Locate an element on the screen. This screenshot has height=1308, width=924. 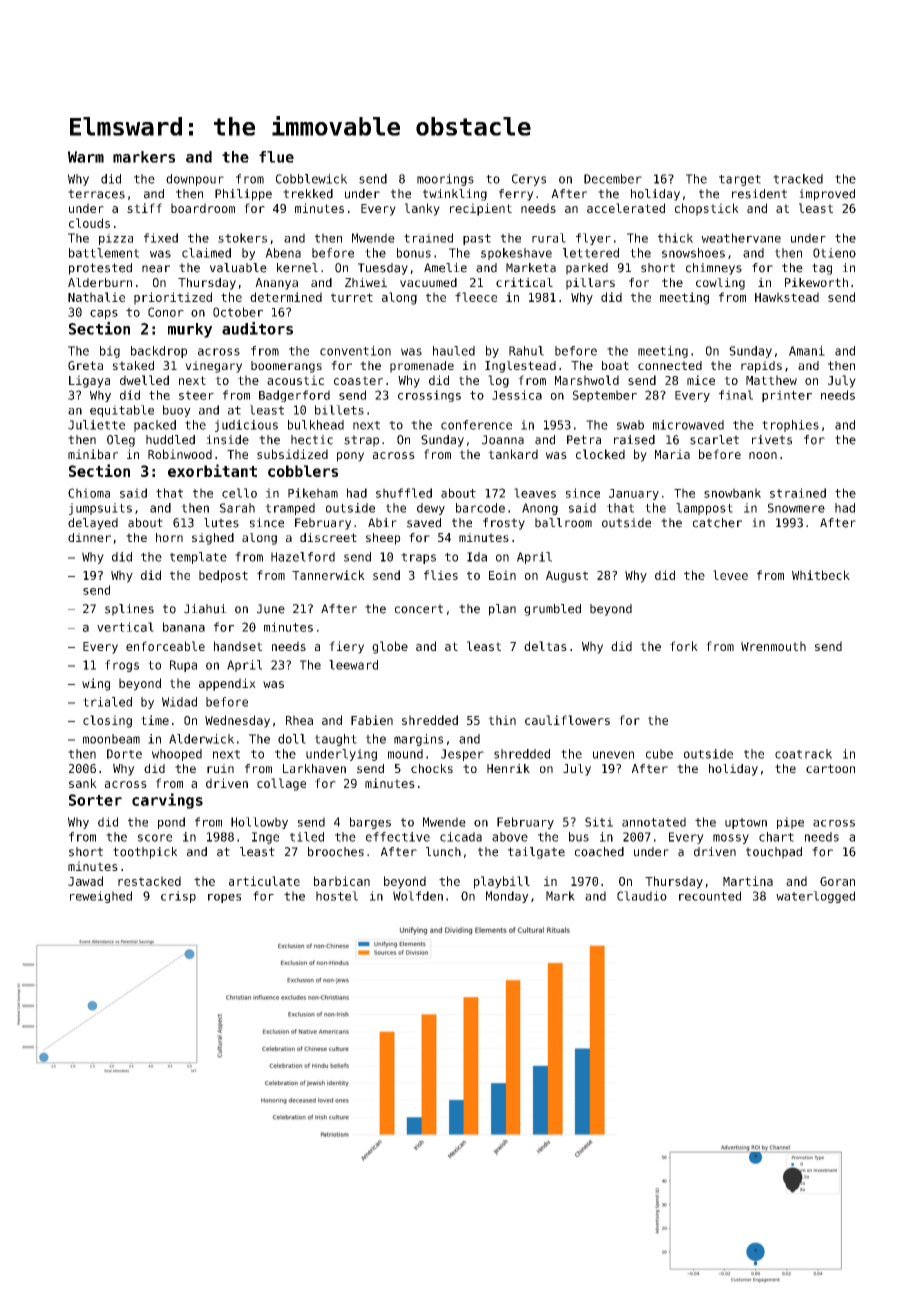
articulate is located at coordinates (264, 881).
